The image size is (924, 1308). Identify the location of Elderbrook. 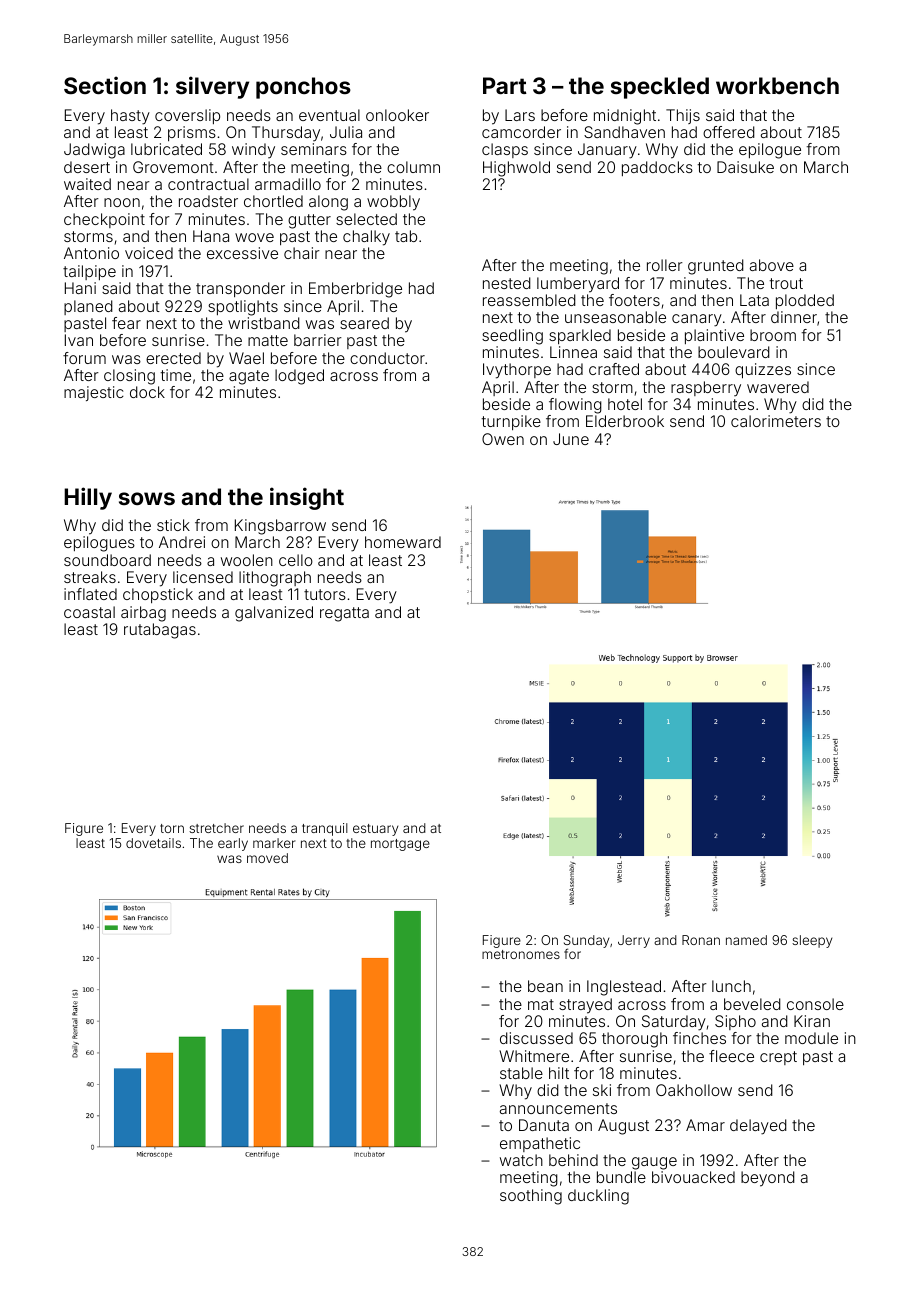
(625, 421).
